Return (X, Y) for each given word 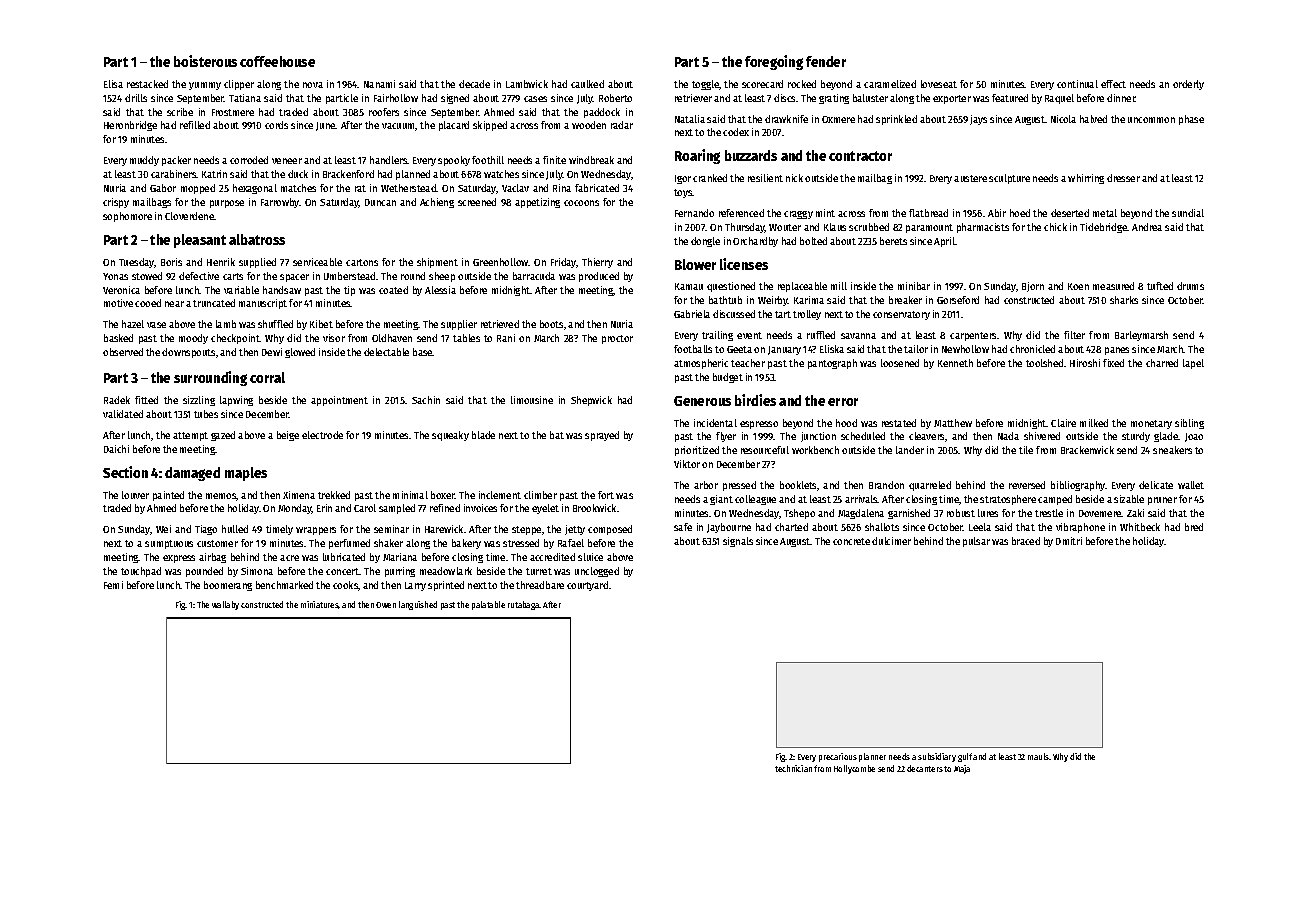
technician (793, 768)
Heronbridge (130, 126)
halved (1093, 119)
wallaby (225, 605)
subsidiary (937, 757)
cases (535, 99)
